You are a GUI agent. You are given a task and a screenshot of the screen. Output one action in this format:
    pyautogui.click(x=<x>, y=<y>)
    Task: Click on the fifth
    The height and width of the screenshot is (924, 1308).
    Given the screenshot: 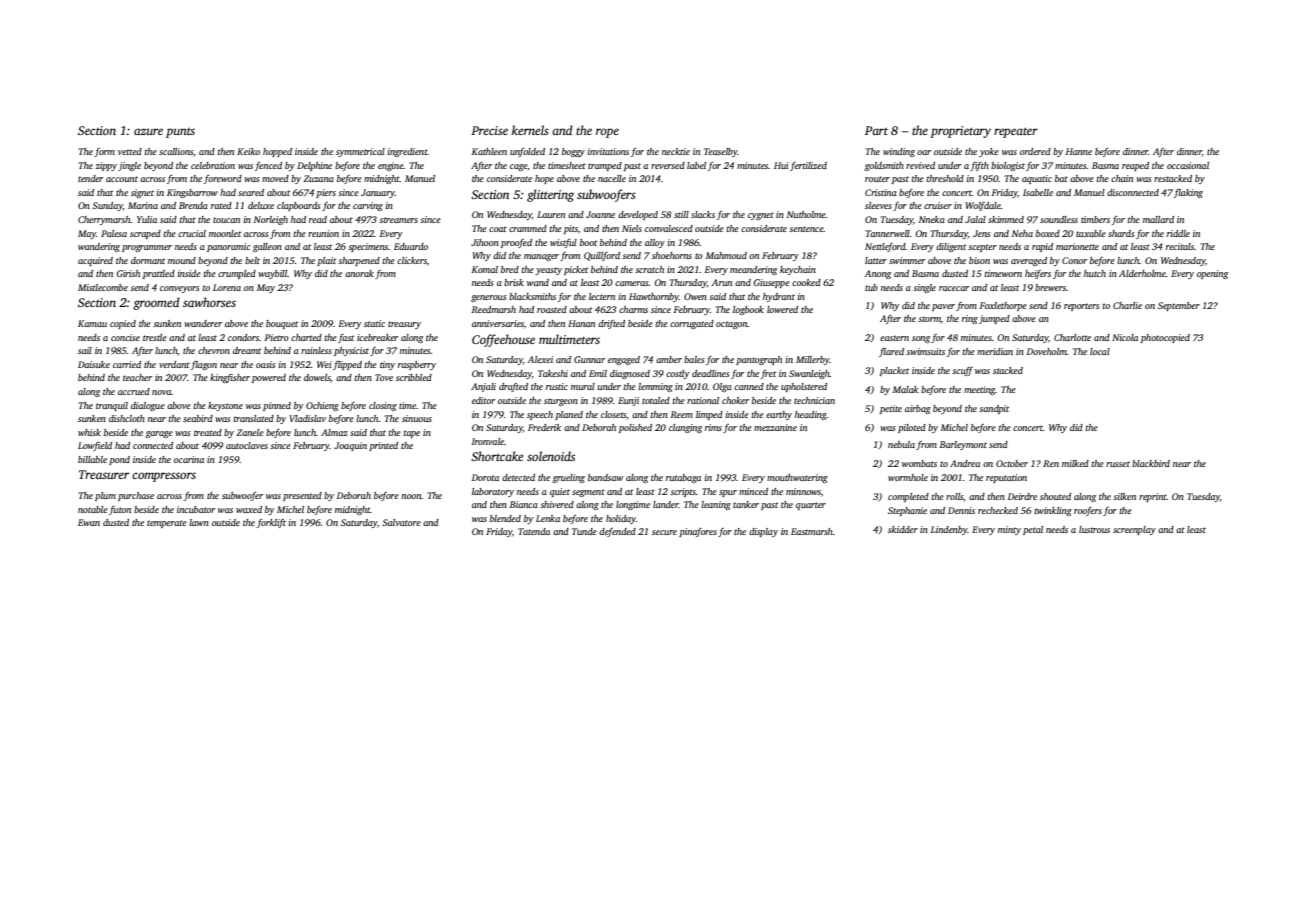 What is the action you would take?
    pyautogui.click(x=979, y=166)
